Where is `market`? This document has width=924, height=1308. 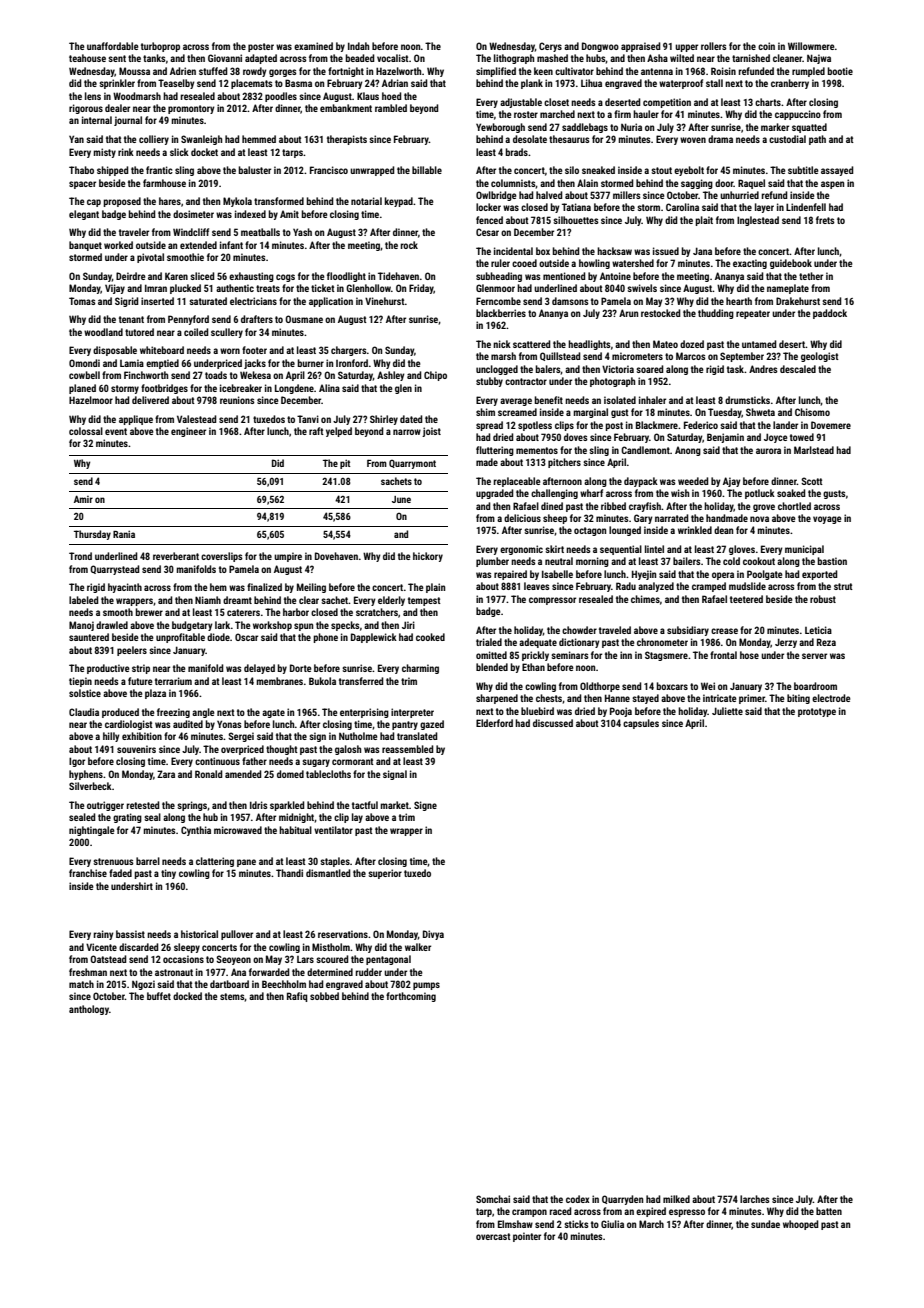 market is located at coordinates (394, 805).
